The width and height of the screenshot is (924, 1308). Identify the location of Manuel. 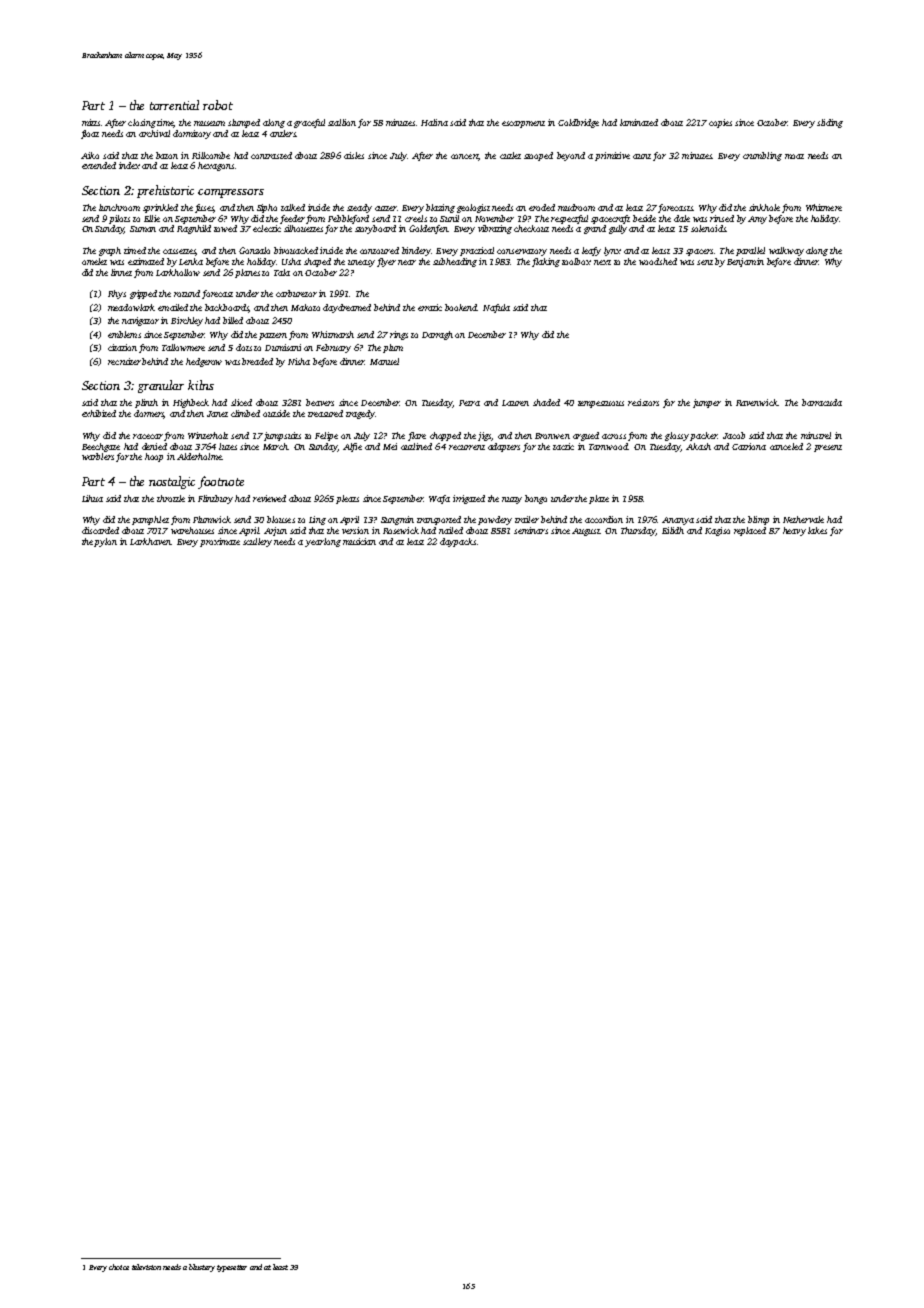
(384, 361).
